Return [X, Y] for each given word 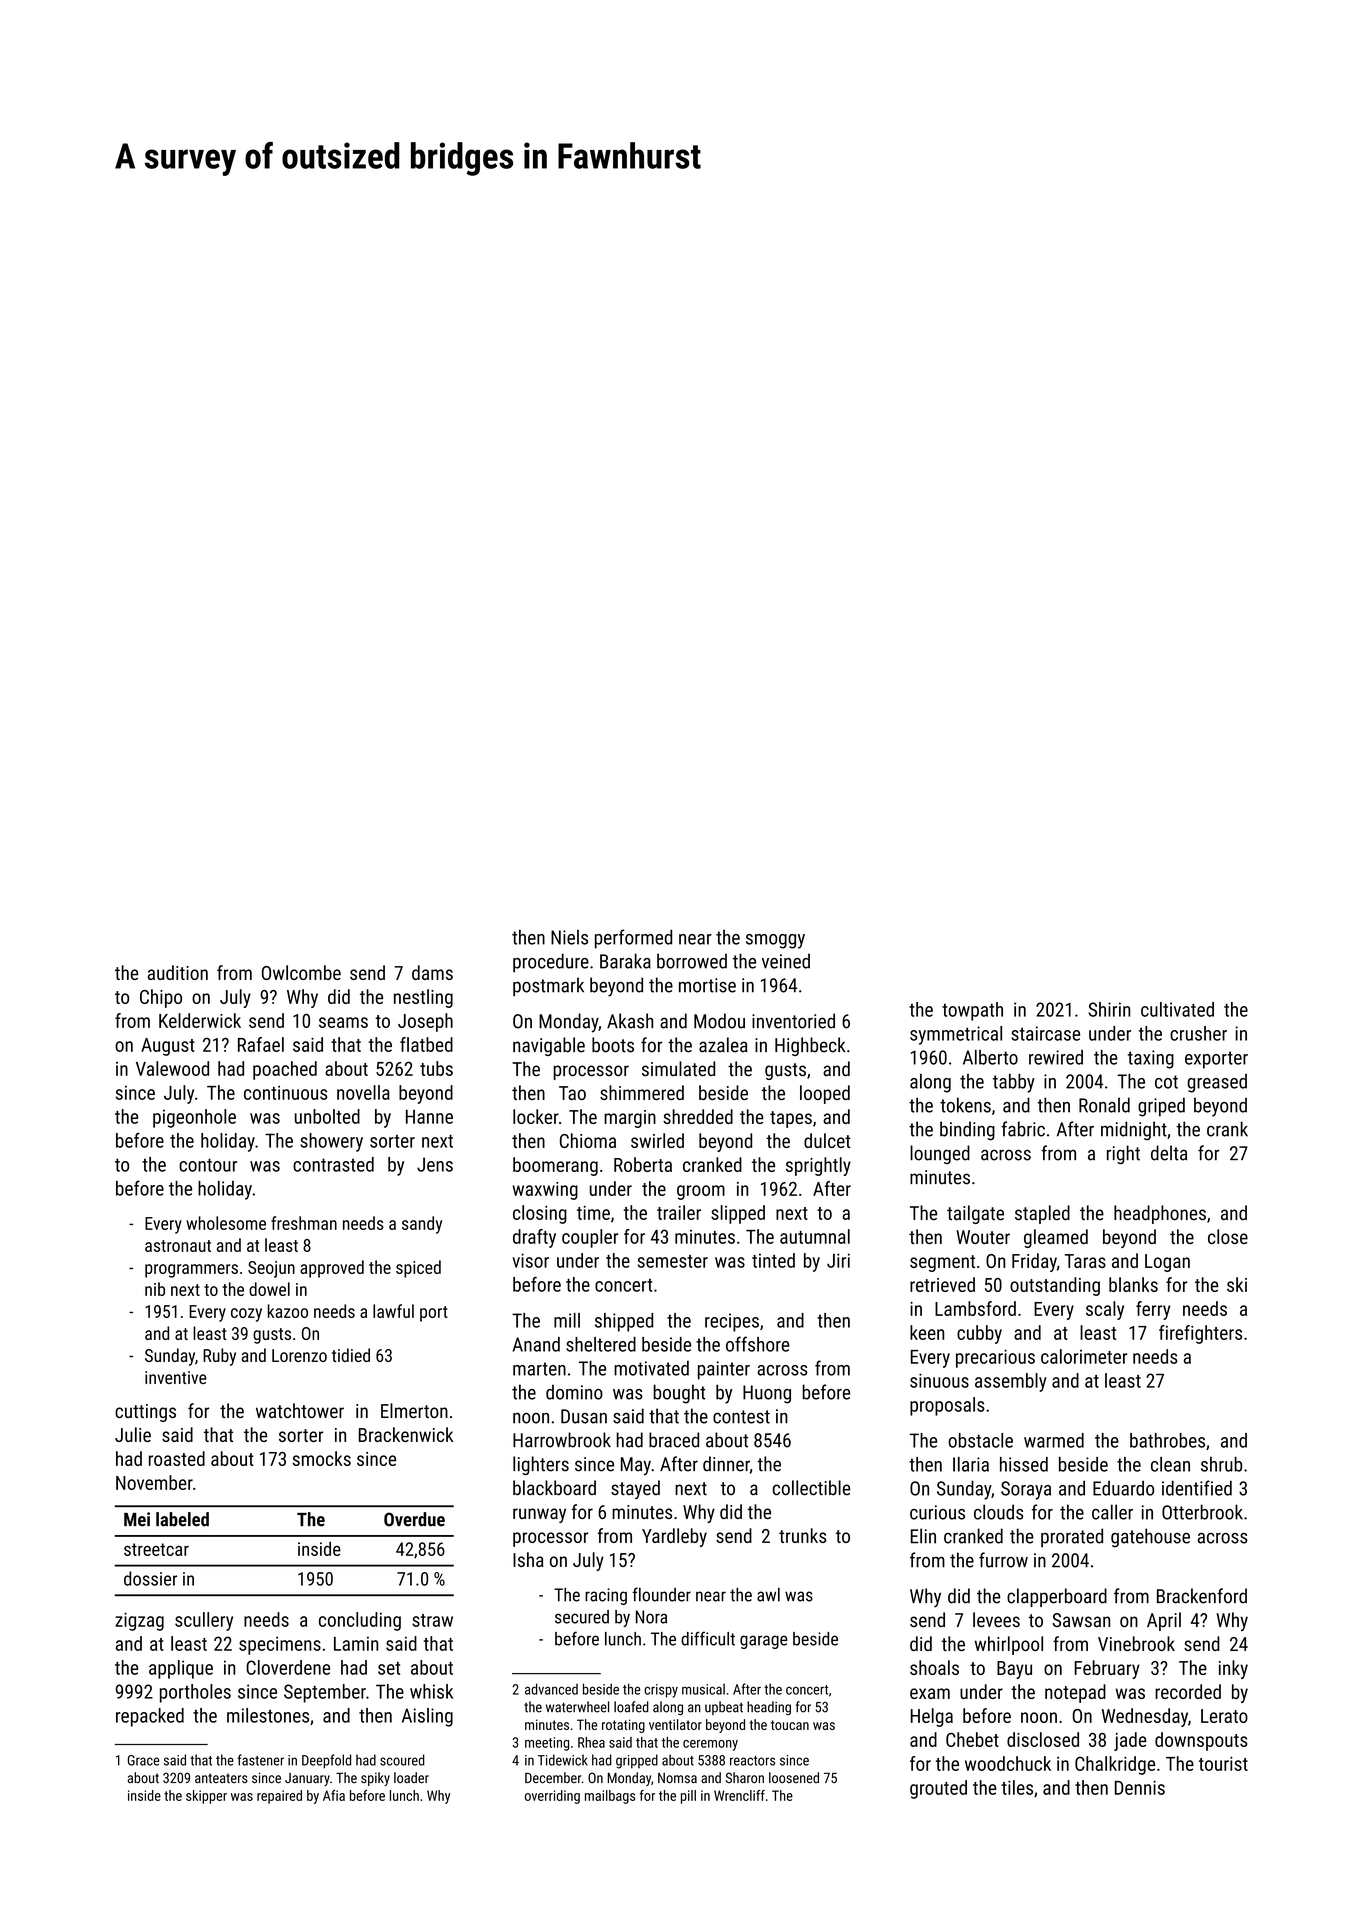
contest [741, 1417]
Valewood [172, 1068]
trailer [679, 1212]
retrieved [942, 1284]
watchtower [300, 1410]
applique [181, 1669]
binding [967, 1131]
